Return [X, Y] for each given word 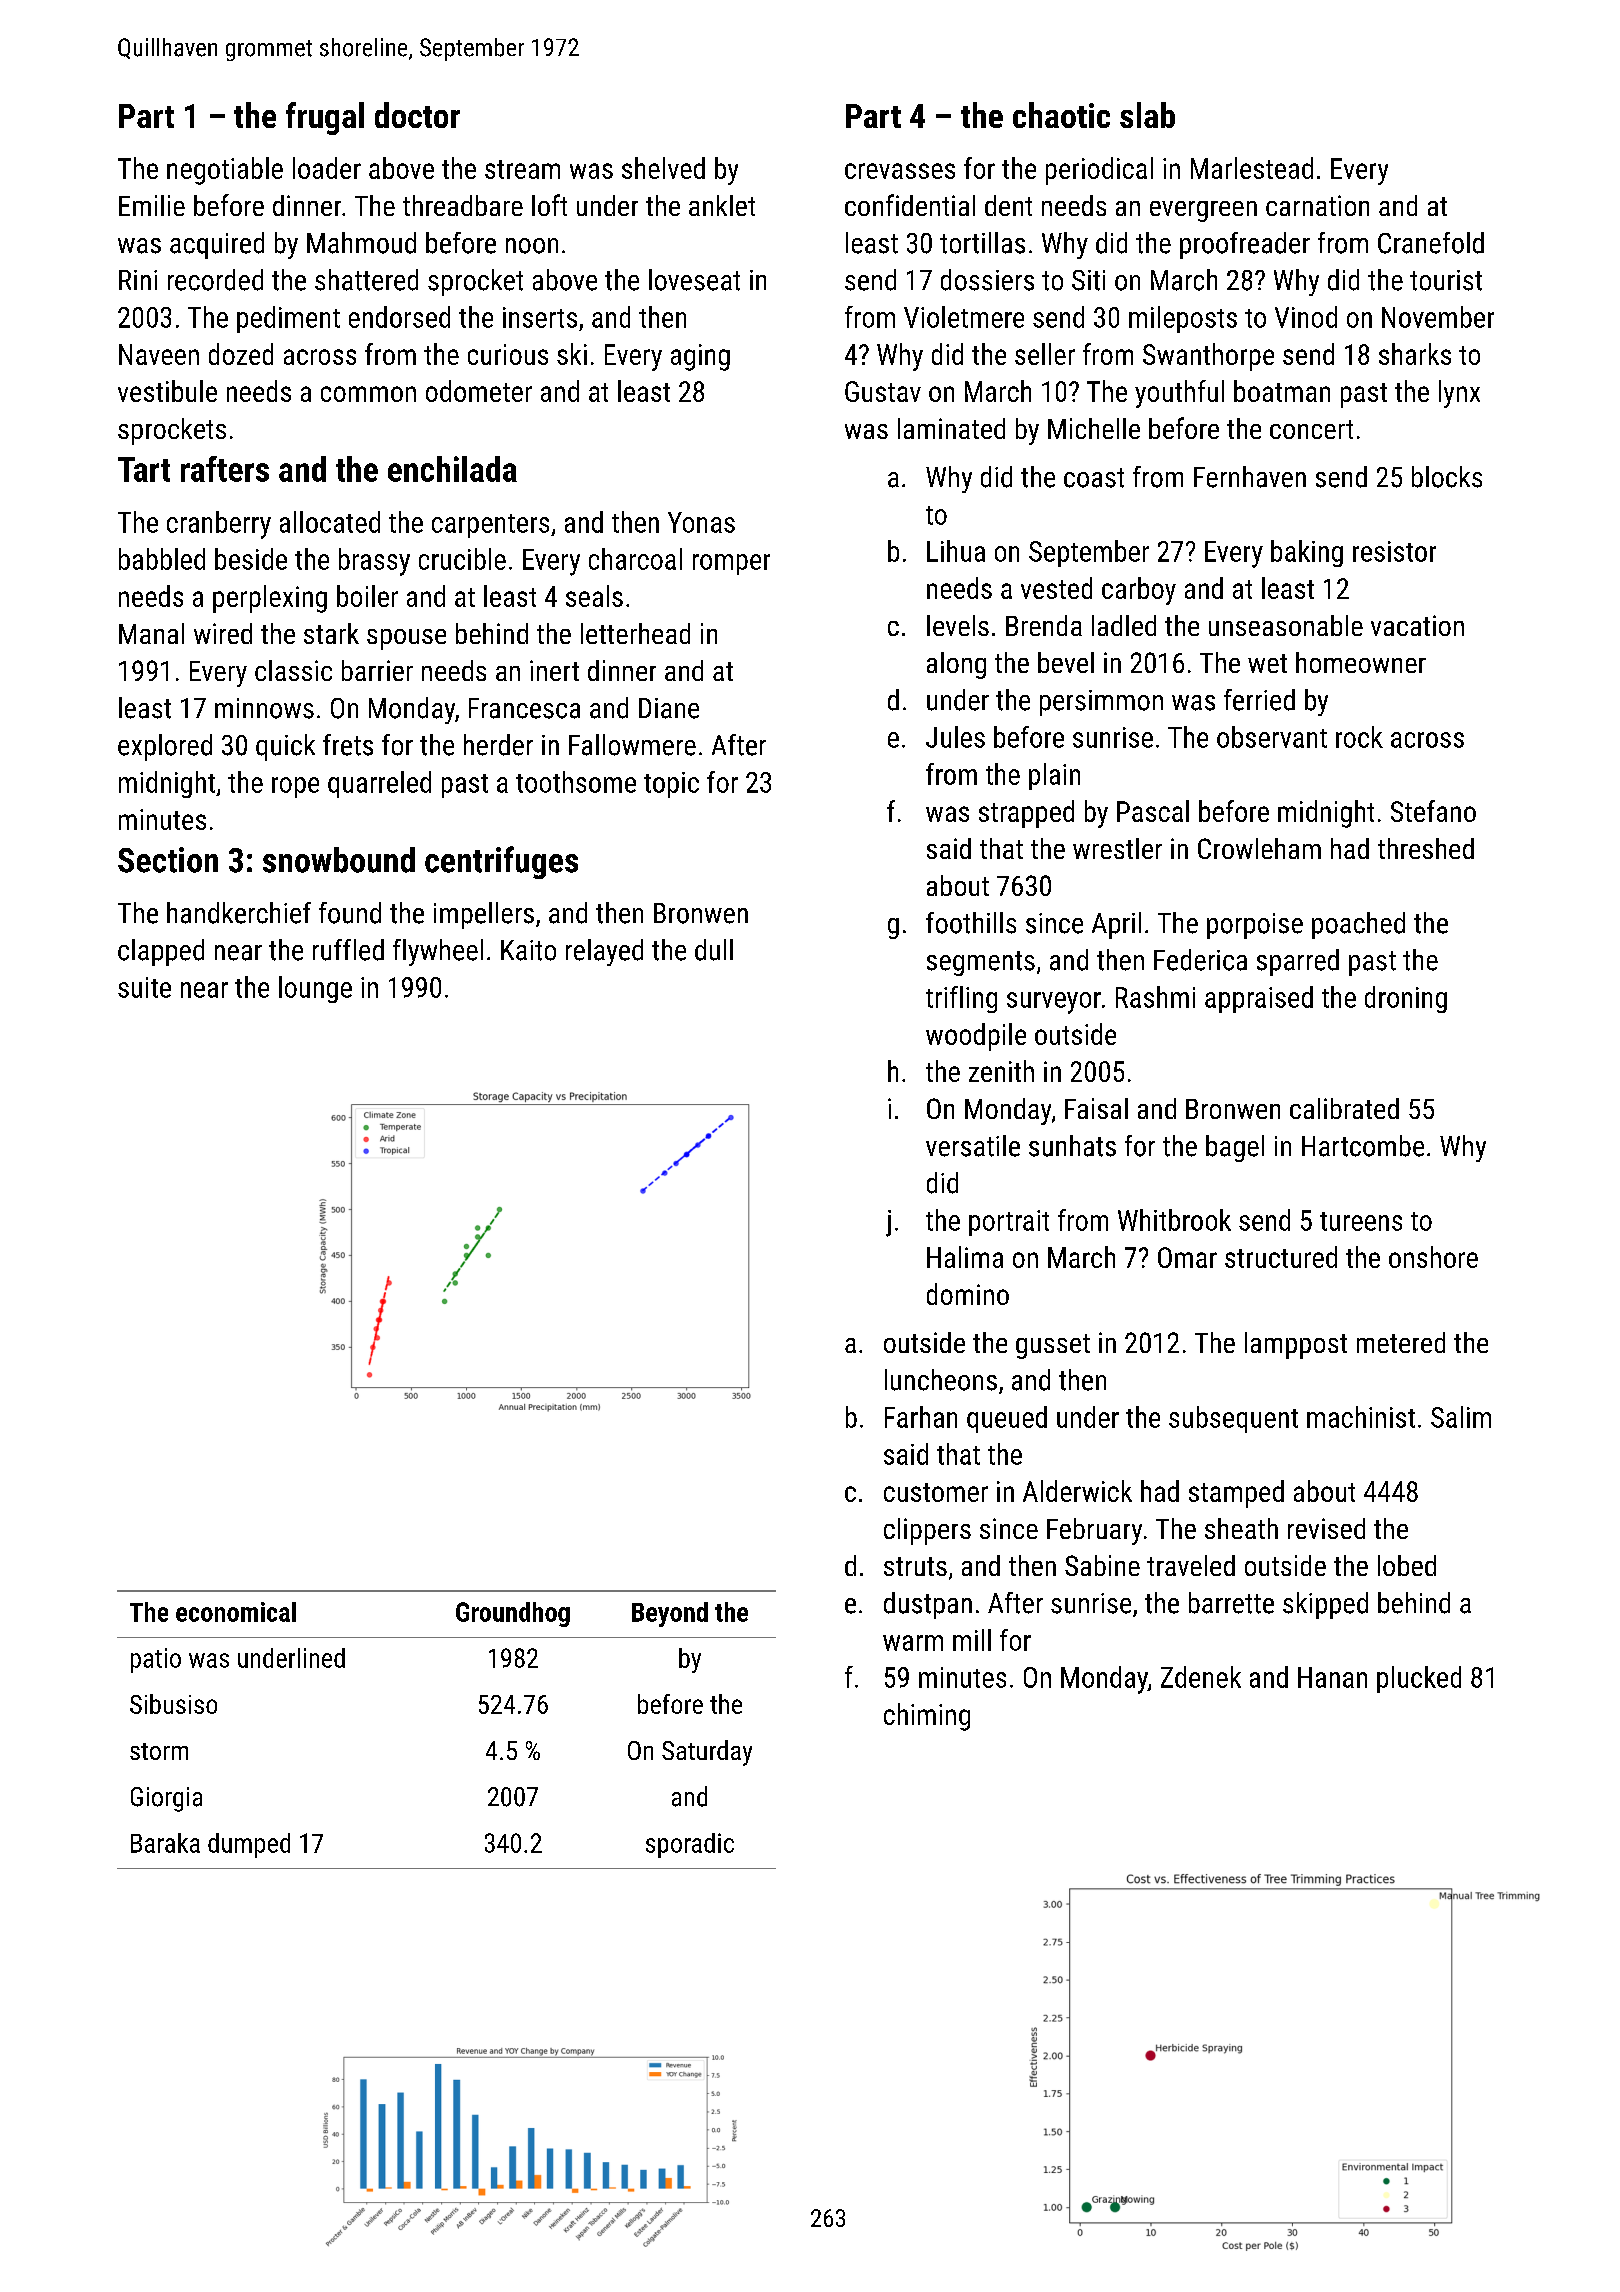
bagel [1235, 1148]
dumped [249, 1845]
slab [1147, 115]
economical [236, 1612]
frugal [325, 118]
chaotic [1061, 115]
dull [714, 950]
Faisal [1096, 1108]
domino [968, 1294]
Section [168, 860]
